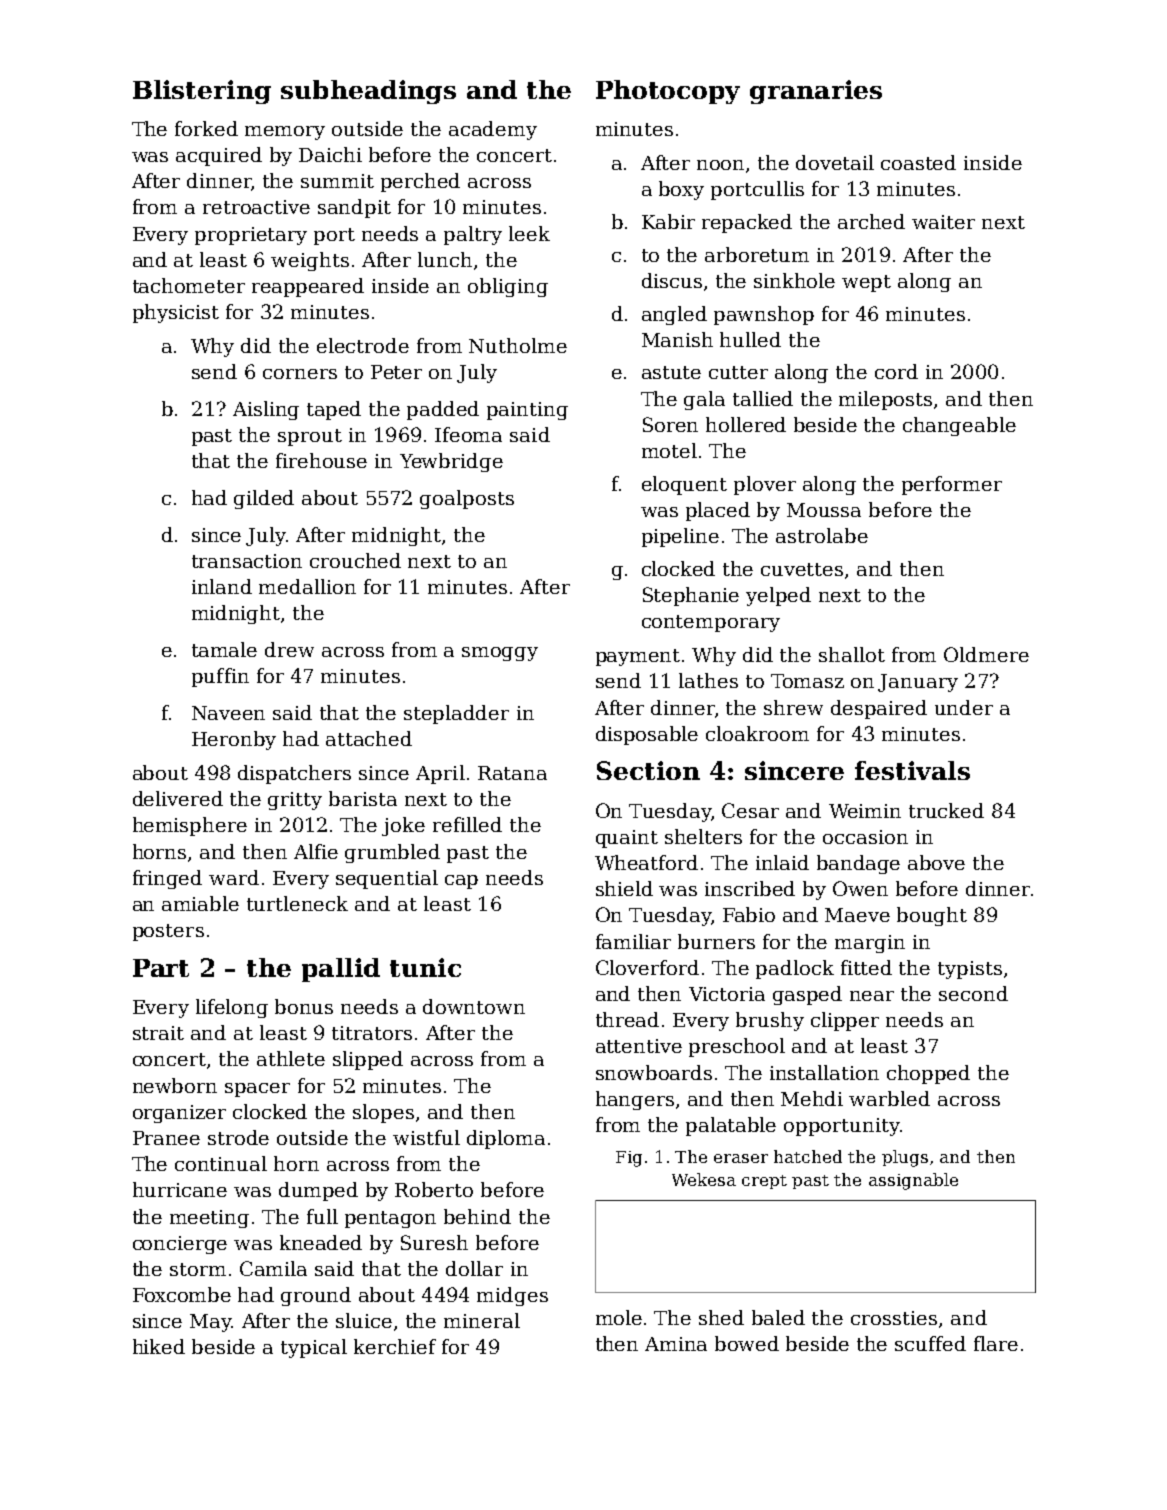  I want to click on concierge, so click(180, 1245).
